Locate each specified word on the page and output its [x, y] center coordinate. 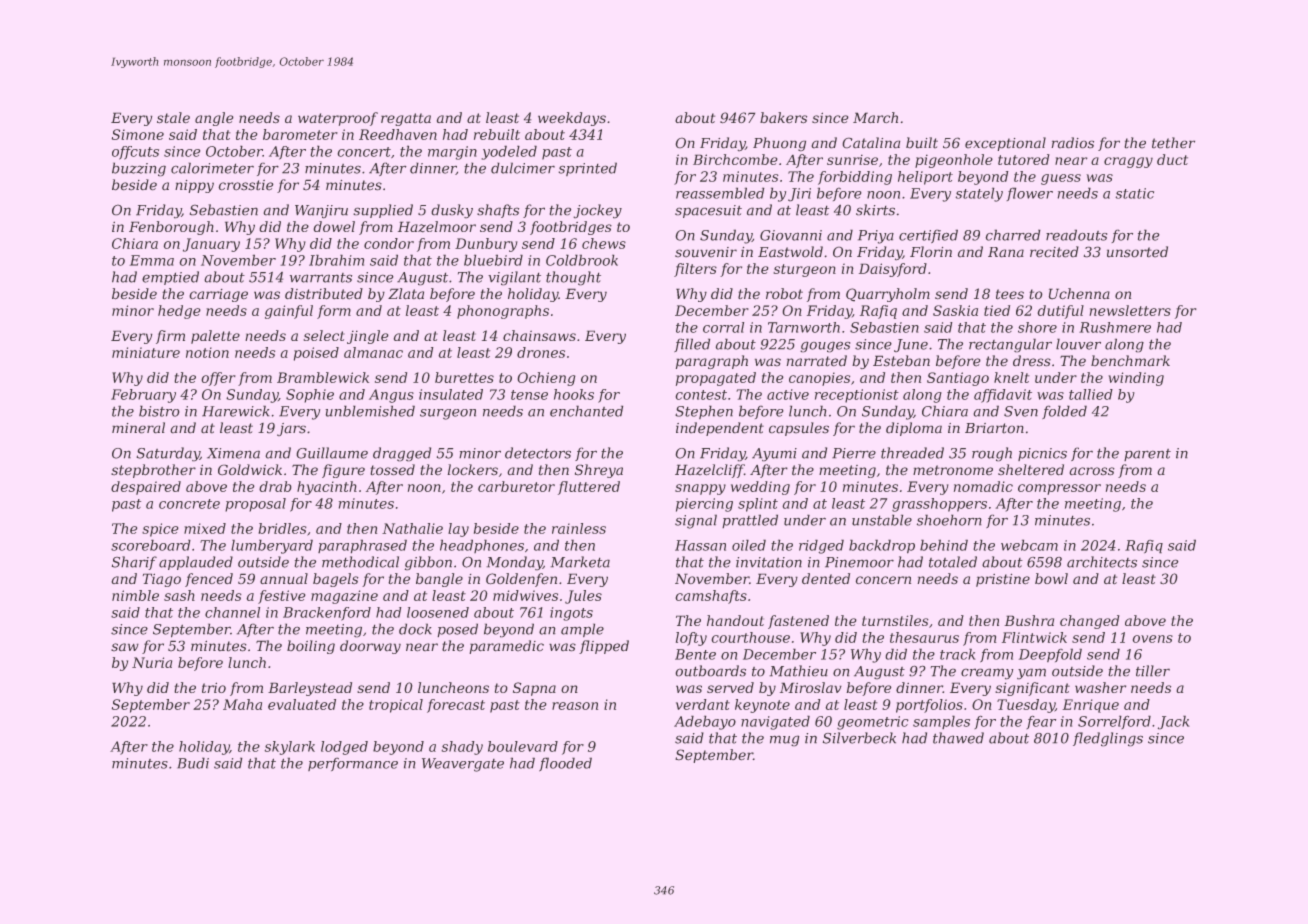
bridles [282, 528]
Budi [193, 763]
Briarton [994, 428]
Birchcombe [735, 159]
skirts [875, 210]
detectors [538, 453]
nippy [194, 186]
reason [575, 706]
